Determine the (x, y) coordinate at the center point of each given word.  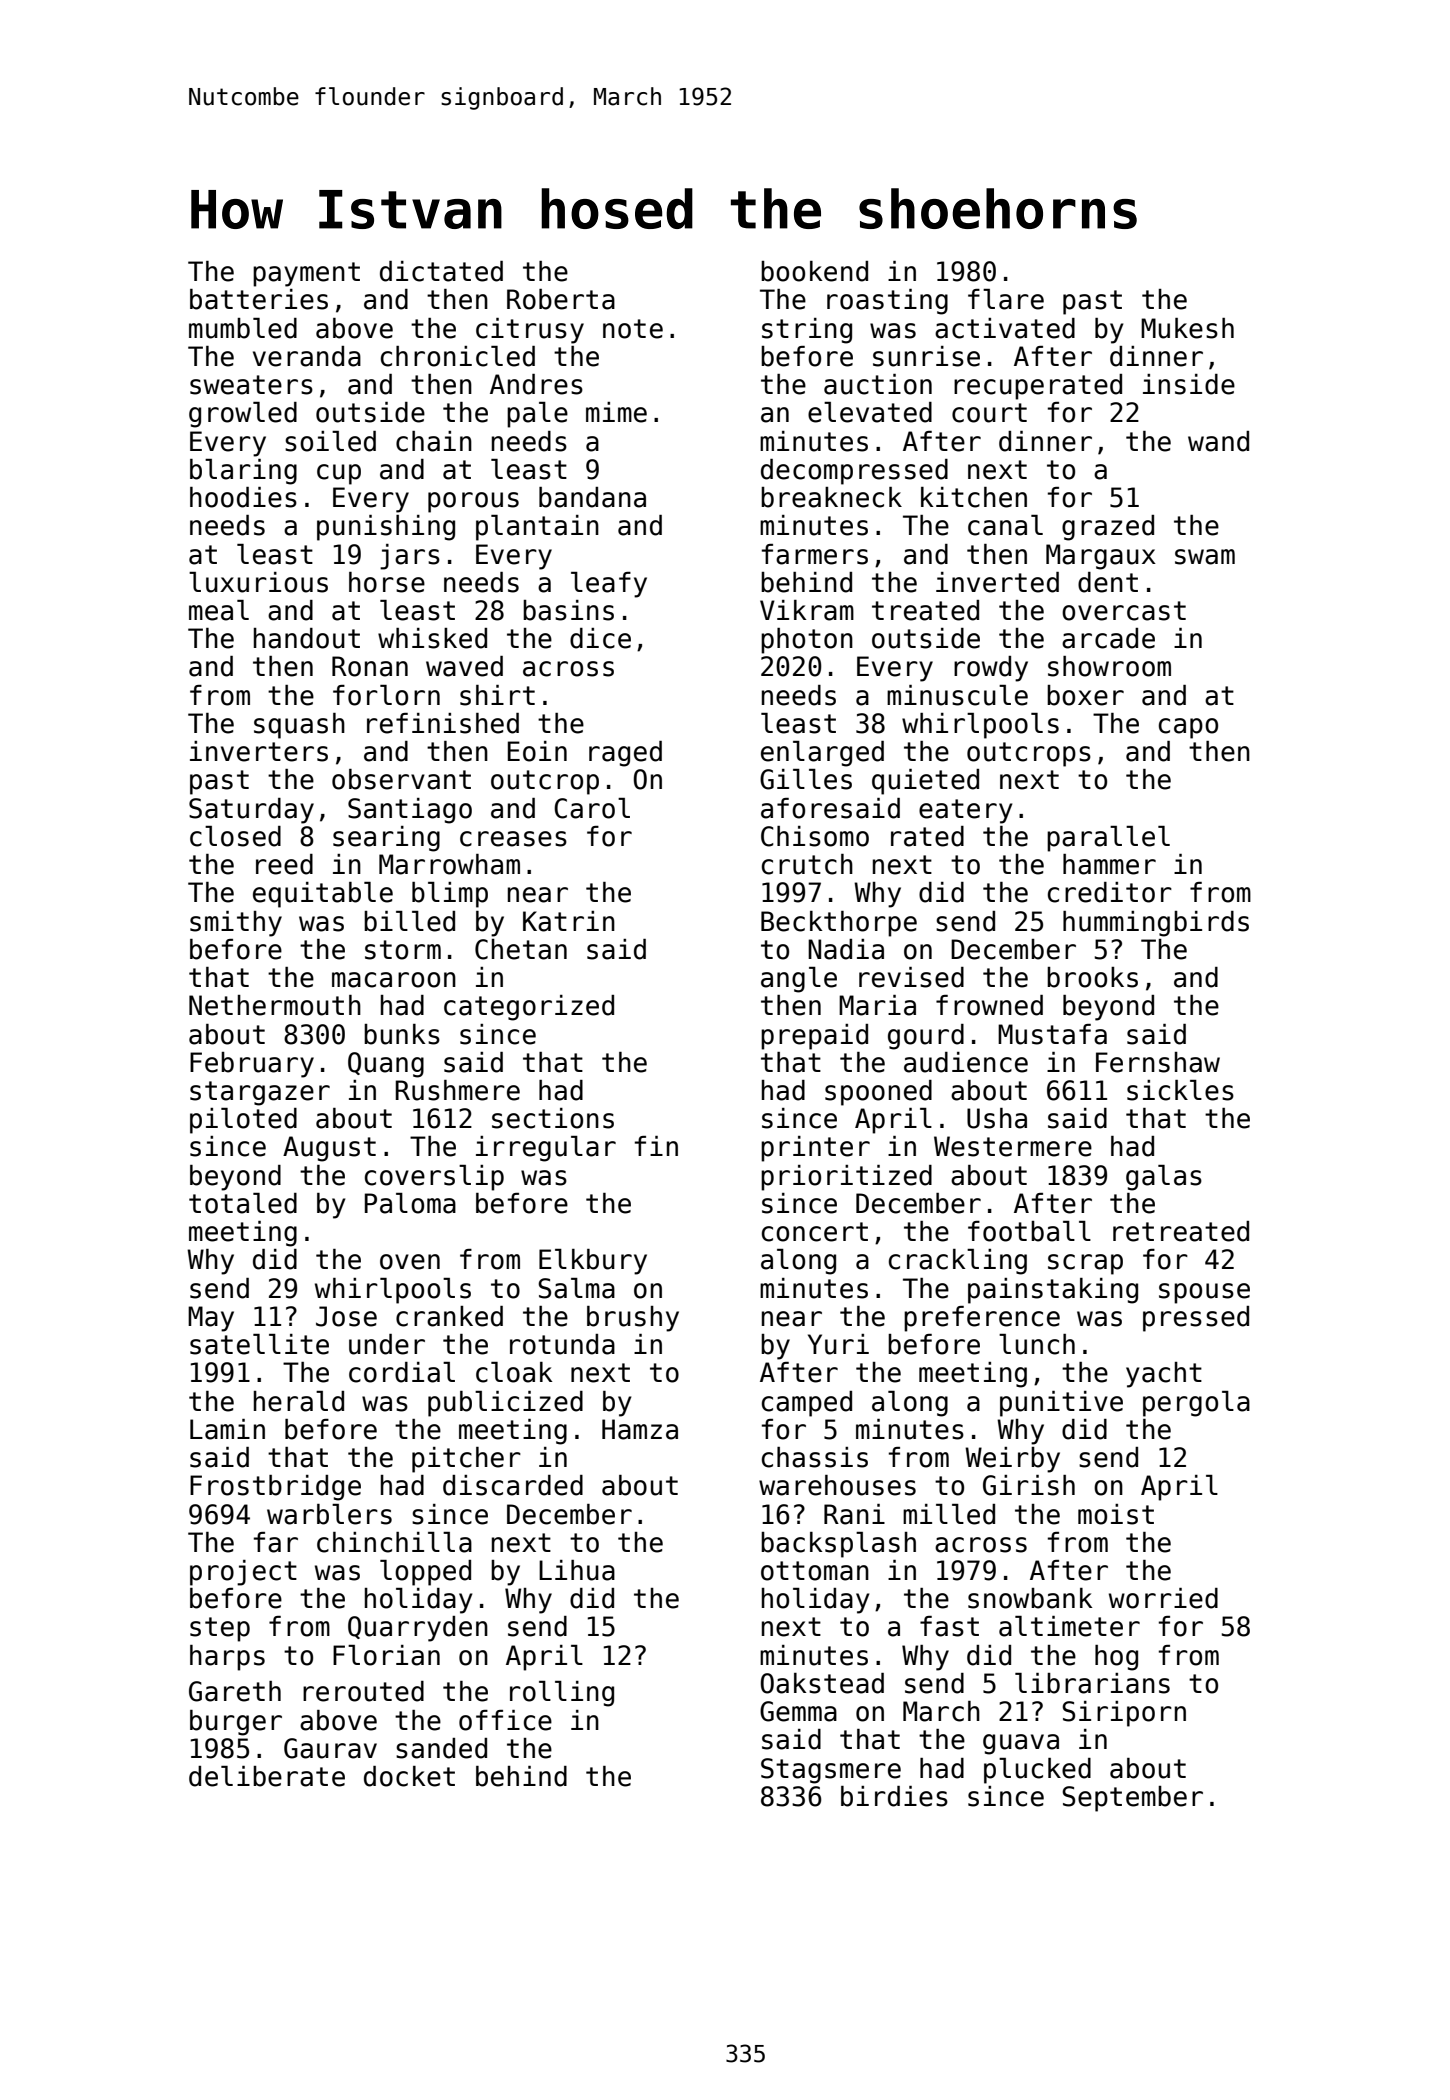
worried (1163, 1598)
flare (1006, 299)
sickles (1180, 1090)
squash (299, 726)
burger (236, 1723)
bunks (402, 1034)
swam (1205, 557)
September (1132, 1799)
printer (815, 1149)
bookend (814, 271)
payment (306, 274)
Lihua (577, 1570)
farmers (815, 554)
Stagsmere (831, 1771)
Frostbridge (275, 1488)
